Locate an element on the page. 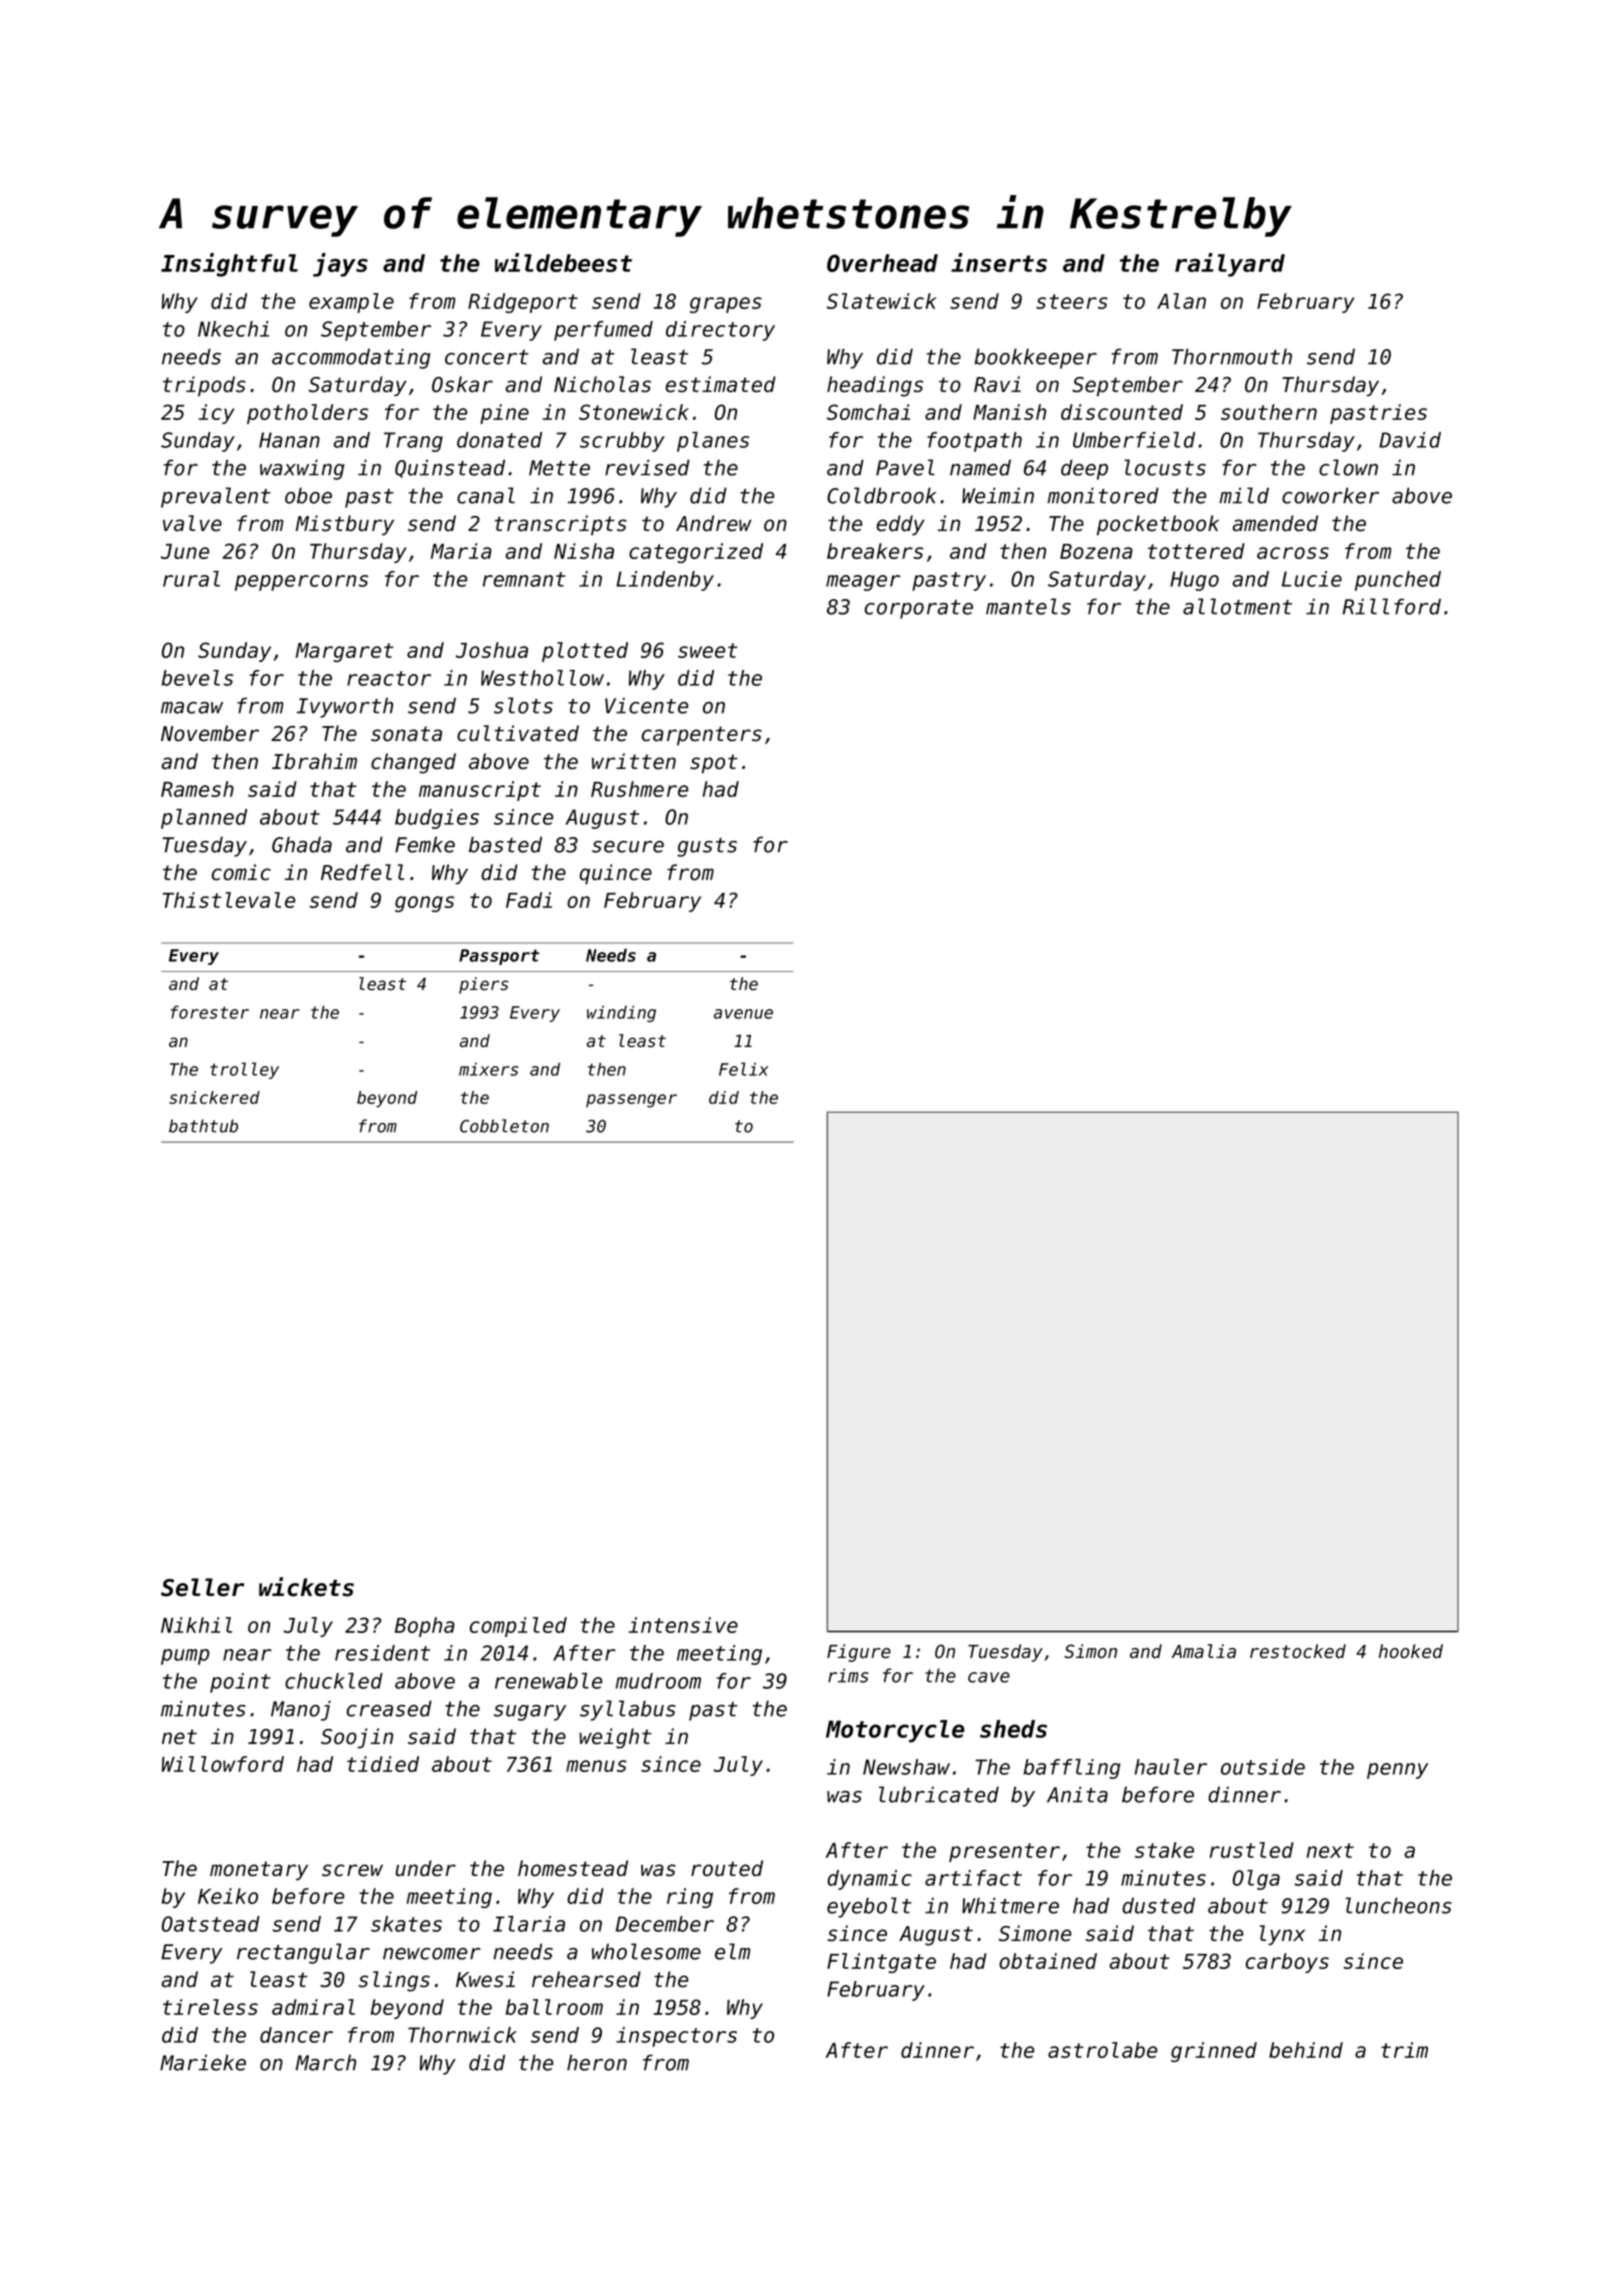 This page has height=2292, width=1620. Felix is located at coordinates (743, 1069).
